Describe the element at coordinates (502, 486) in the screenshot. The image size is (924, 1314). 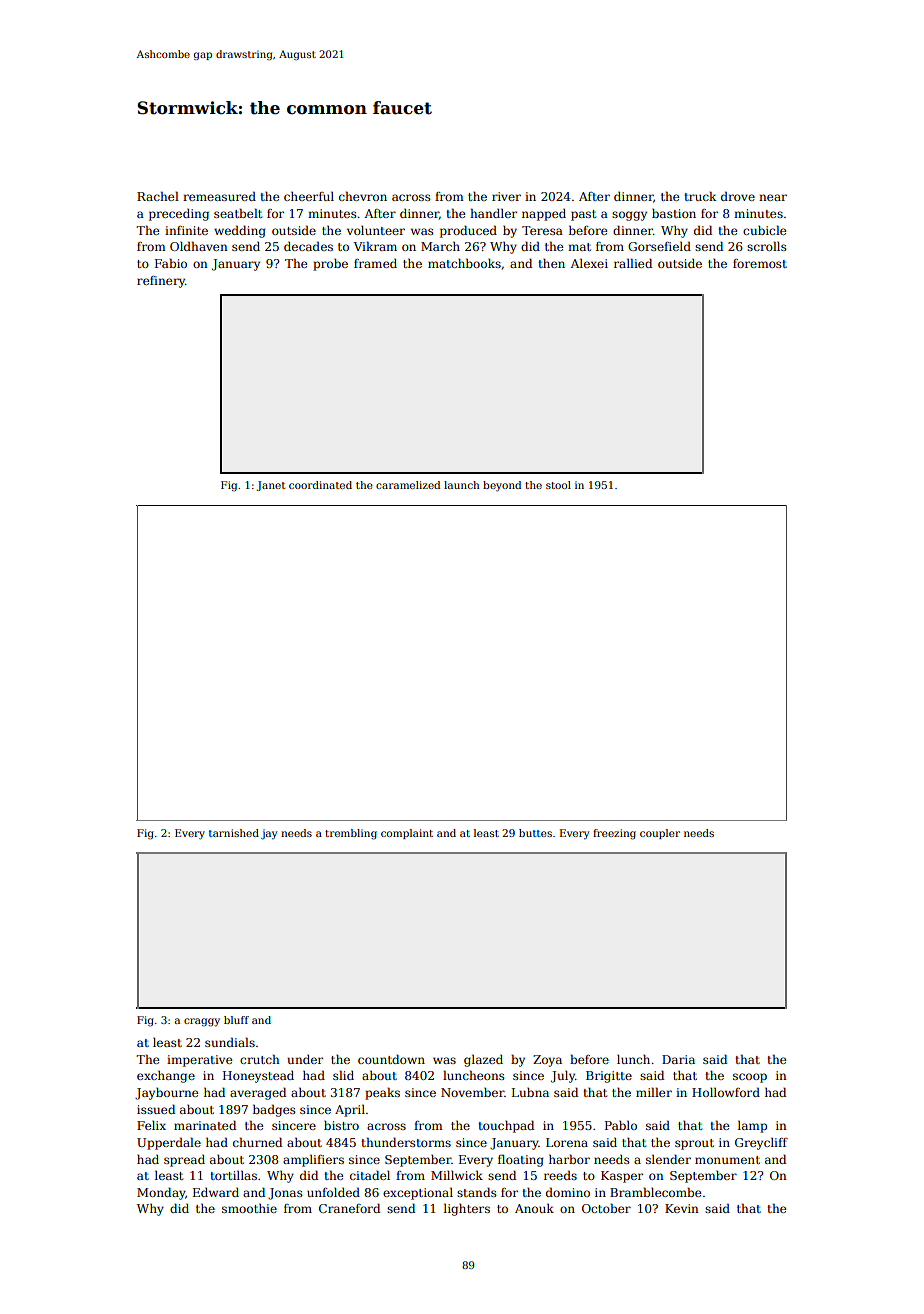
I see `beyond` at that location.
